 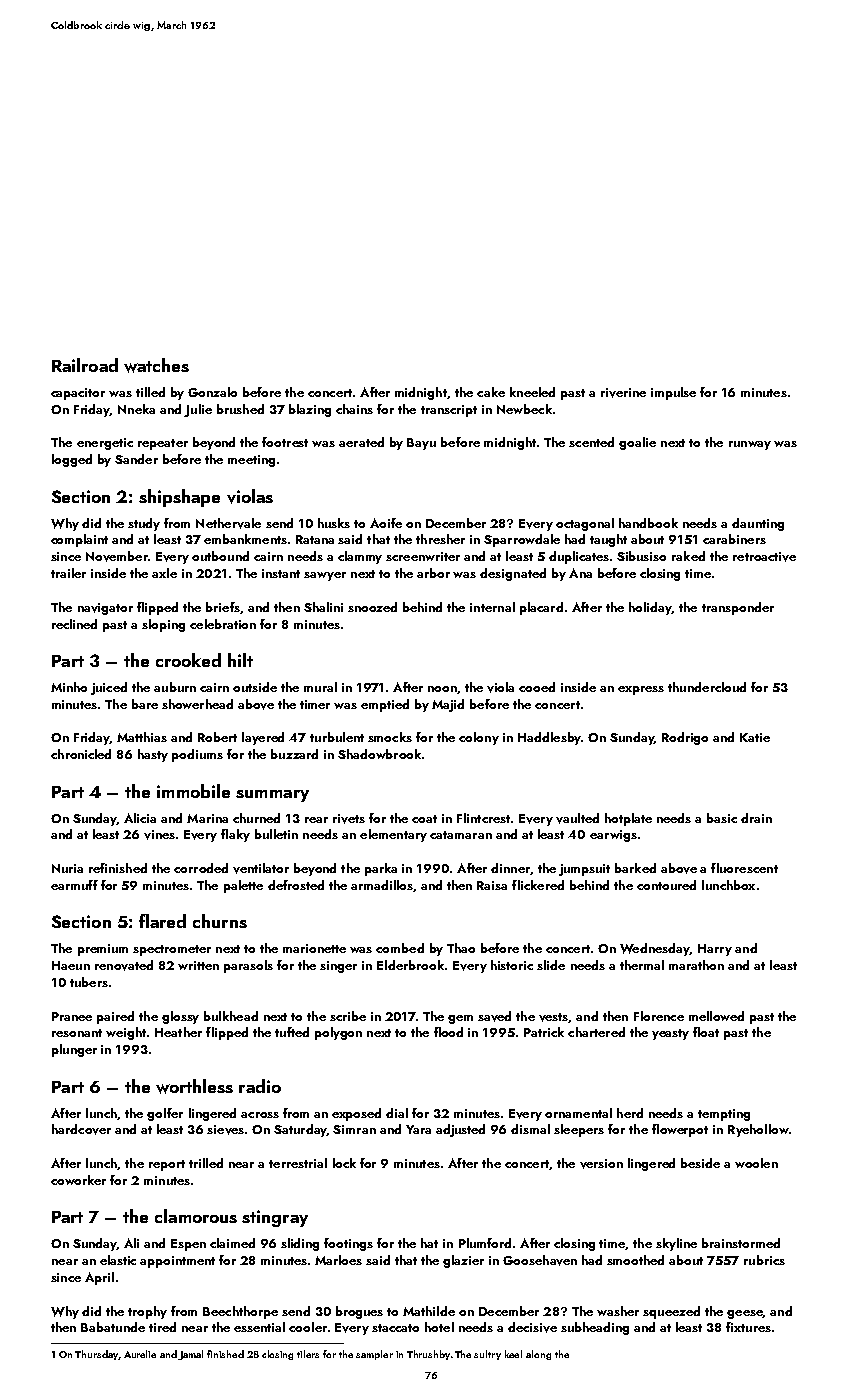 What do you see at coordinates (354, 409) in the document?
I see `chains` at bounding box center [354, 409].
